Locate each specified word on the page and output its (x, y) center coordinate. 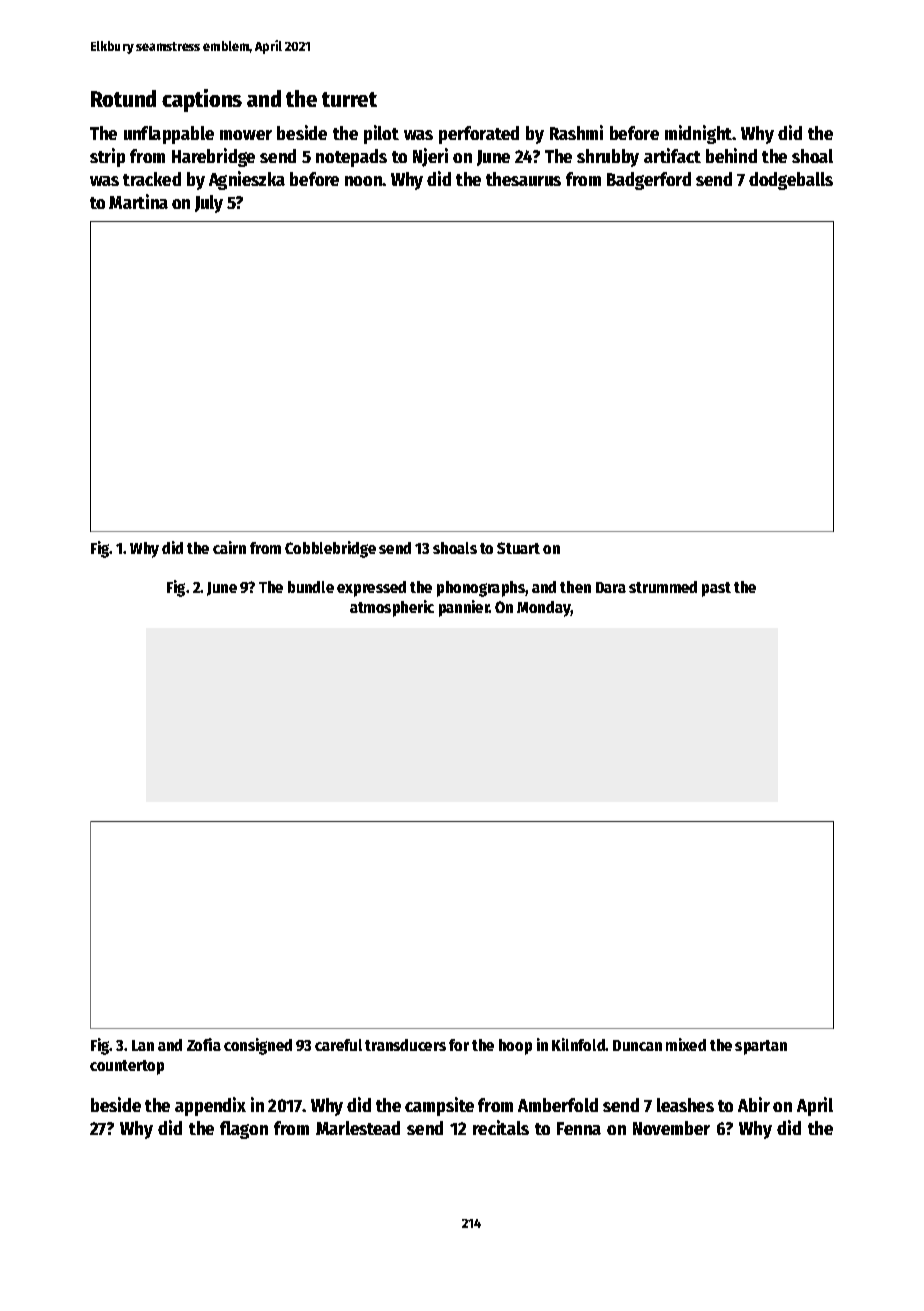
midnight (699, 134)
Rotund (123, 98)
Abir (754, 1104)
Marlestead (358, 1128)
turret (349, 99)
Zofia (204, 1044)
